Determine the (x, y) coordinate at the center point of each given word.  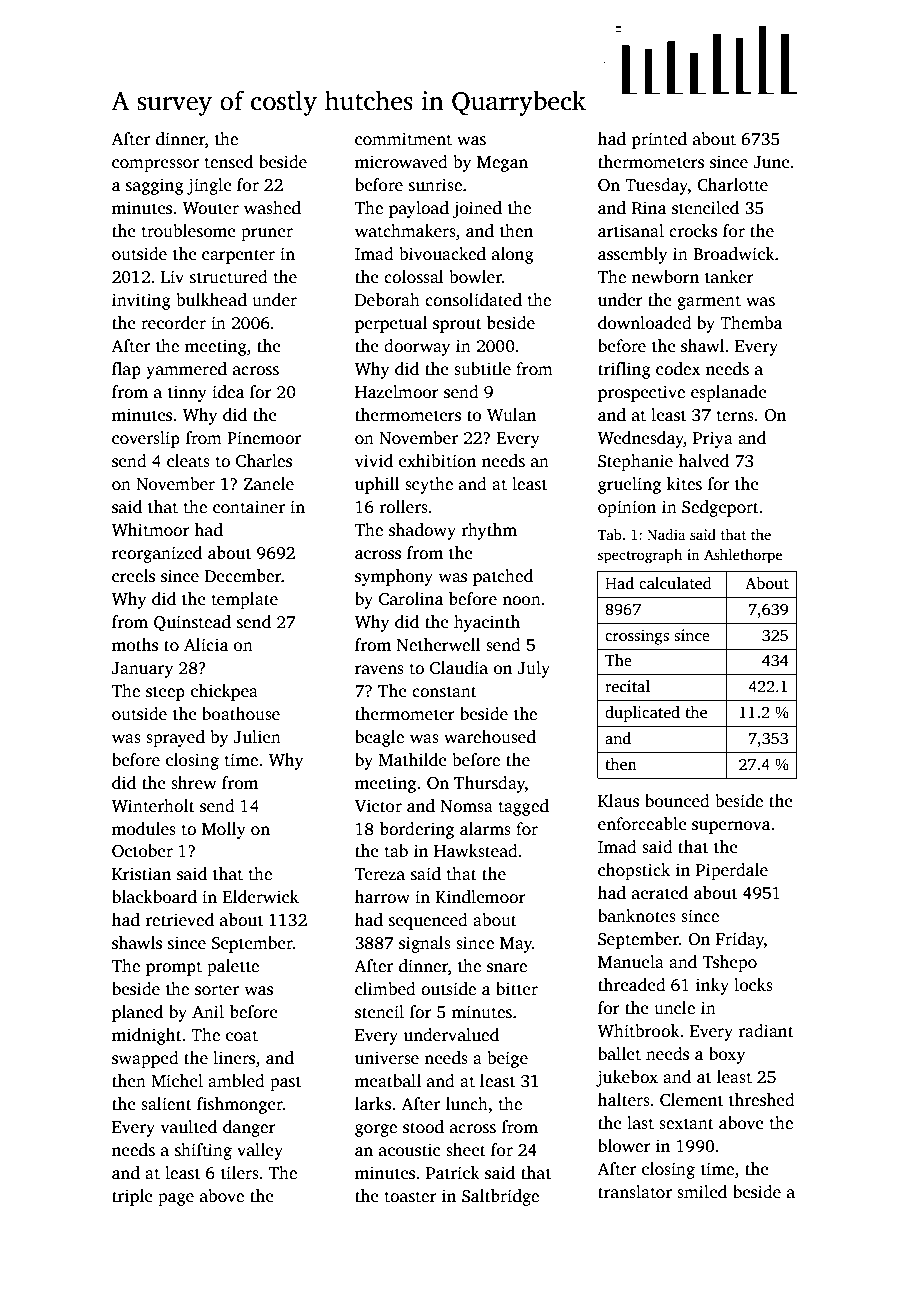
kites (684, 484)
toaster (411, 1197)
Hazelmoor (397, 392)
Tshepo (730, 963)
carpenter (238, 256)
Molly (224, 830)
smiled (702, 1192)
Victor (378, 806)
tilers (240, 1173)
